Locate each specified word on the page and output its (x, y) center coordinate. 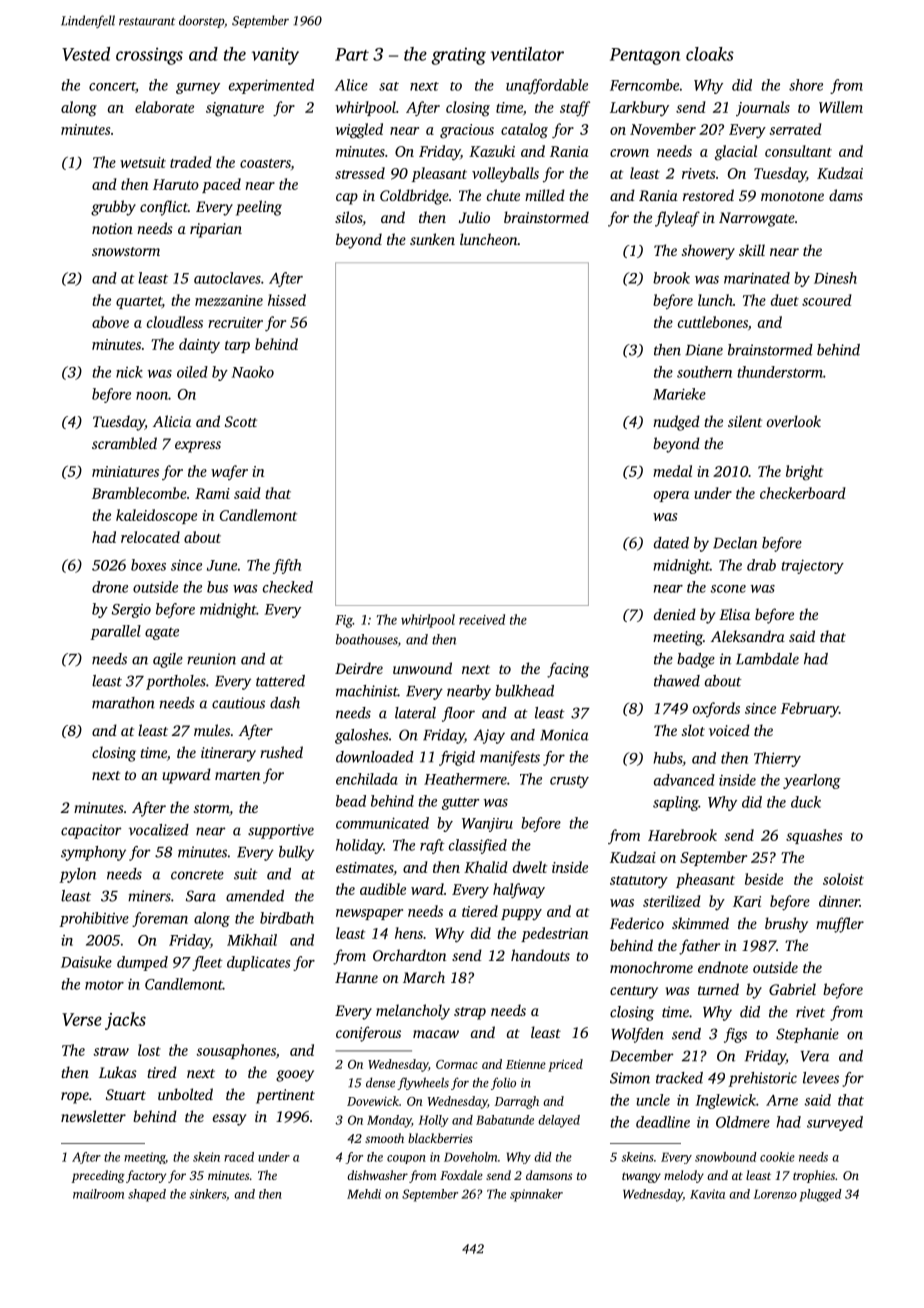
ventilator (527, 54)
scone (728, 589)
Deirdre (359, 668)
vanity (275, 56)
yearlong (812, 781)
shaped (147, 1195)
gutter (460, 803)
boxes (148, 565)
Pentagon (645, 56)
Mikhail (252, 940)
